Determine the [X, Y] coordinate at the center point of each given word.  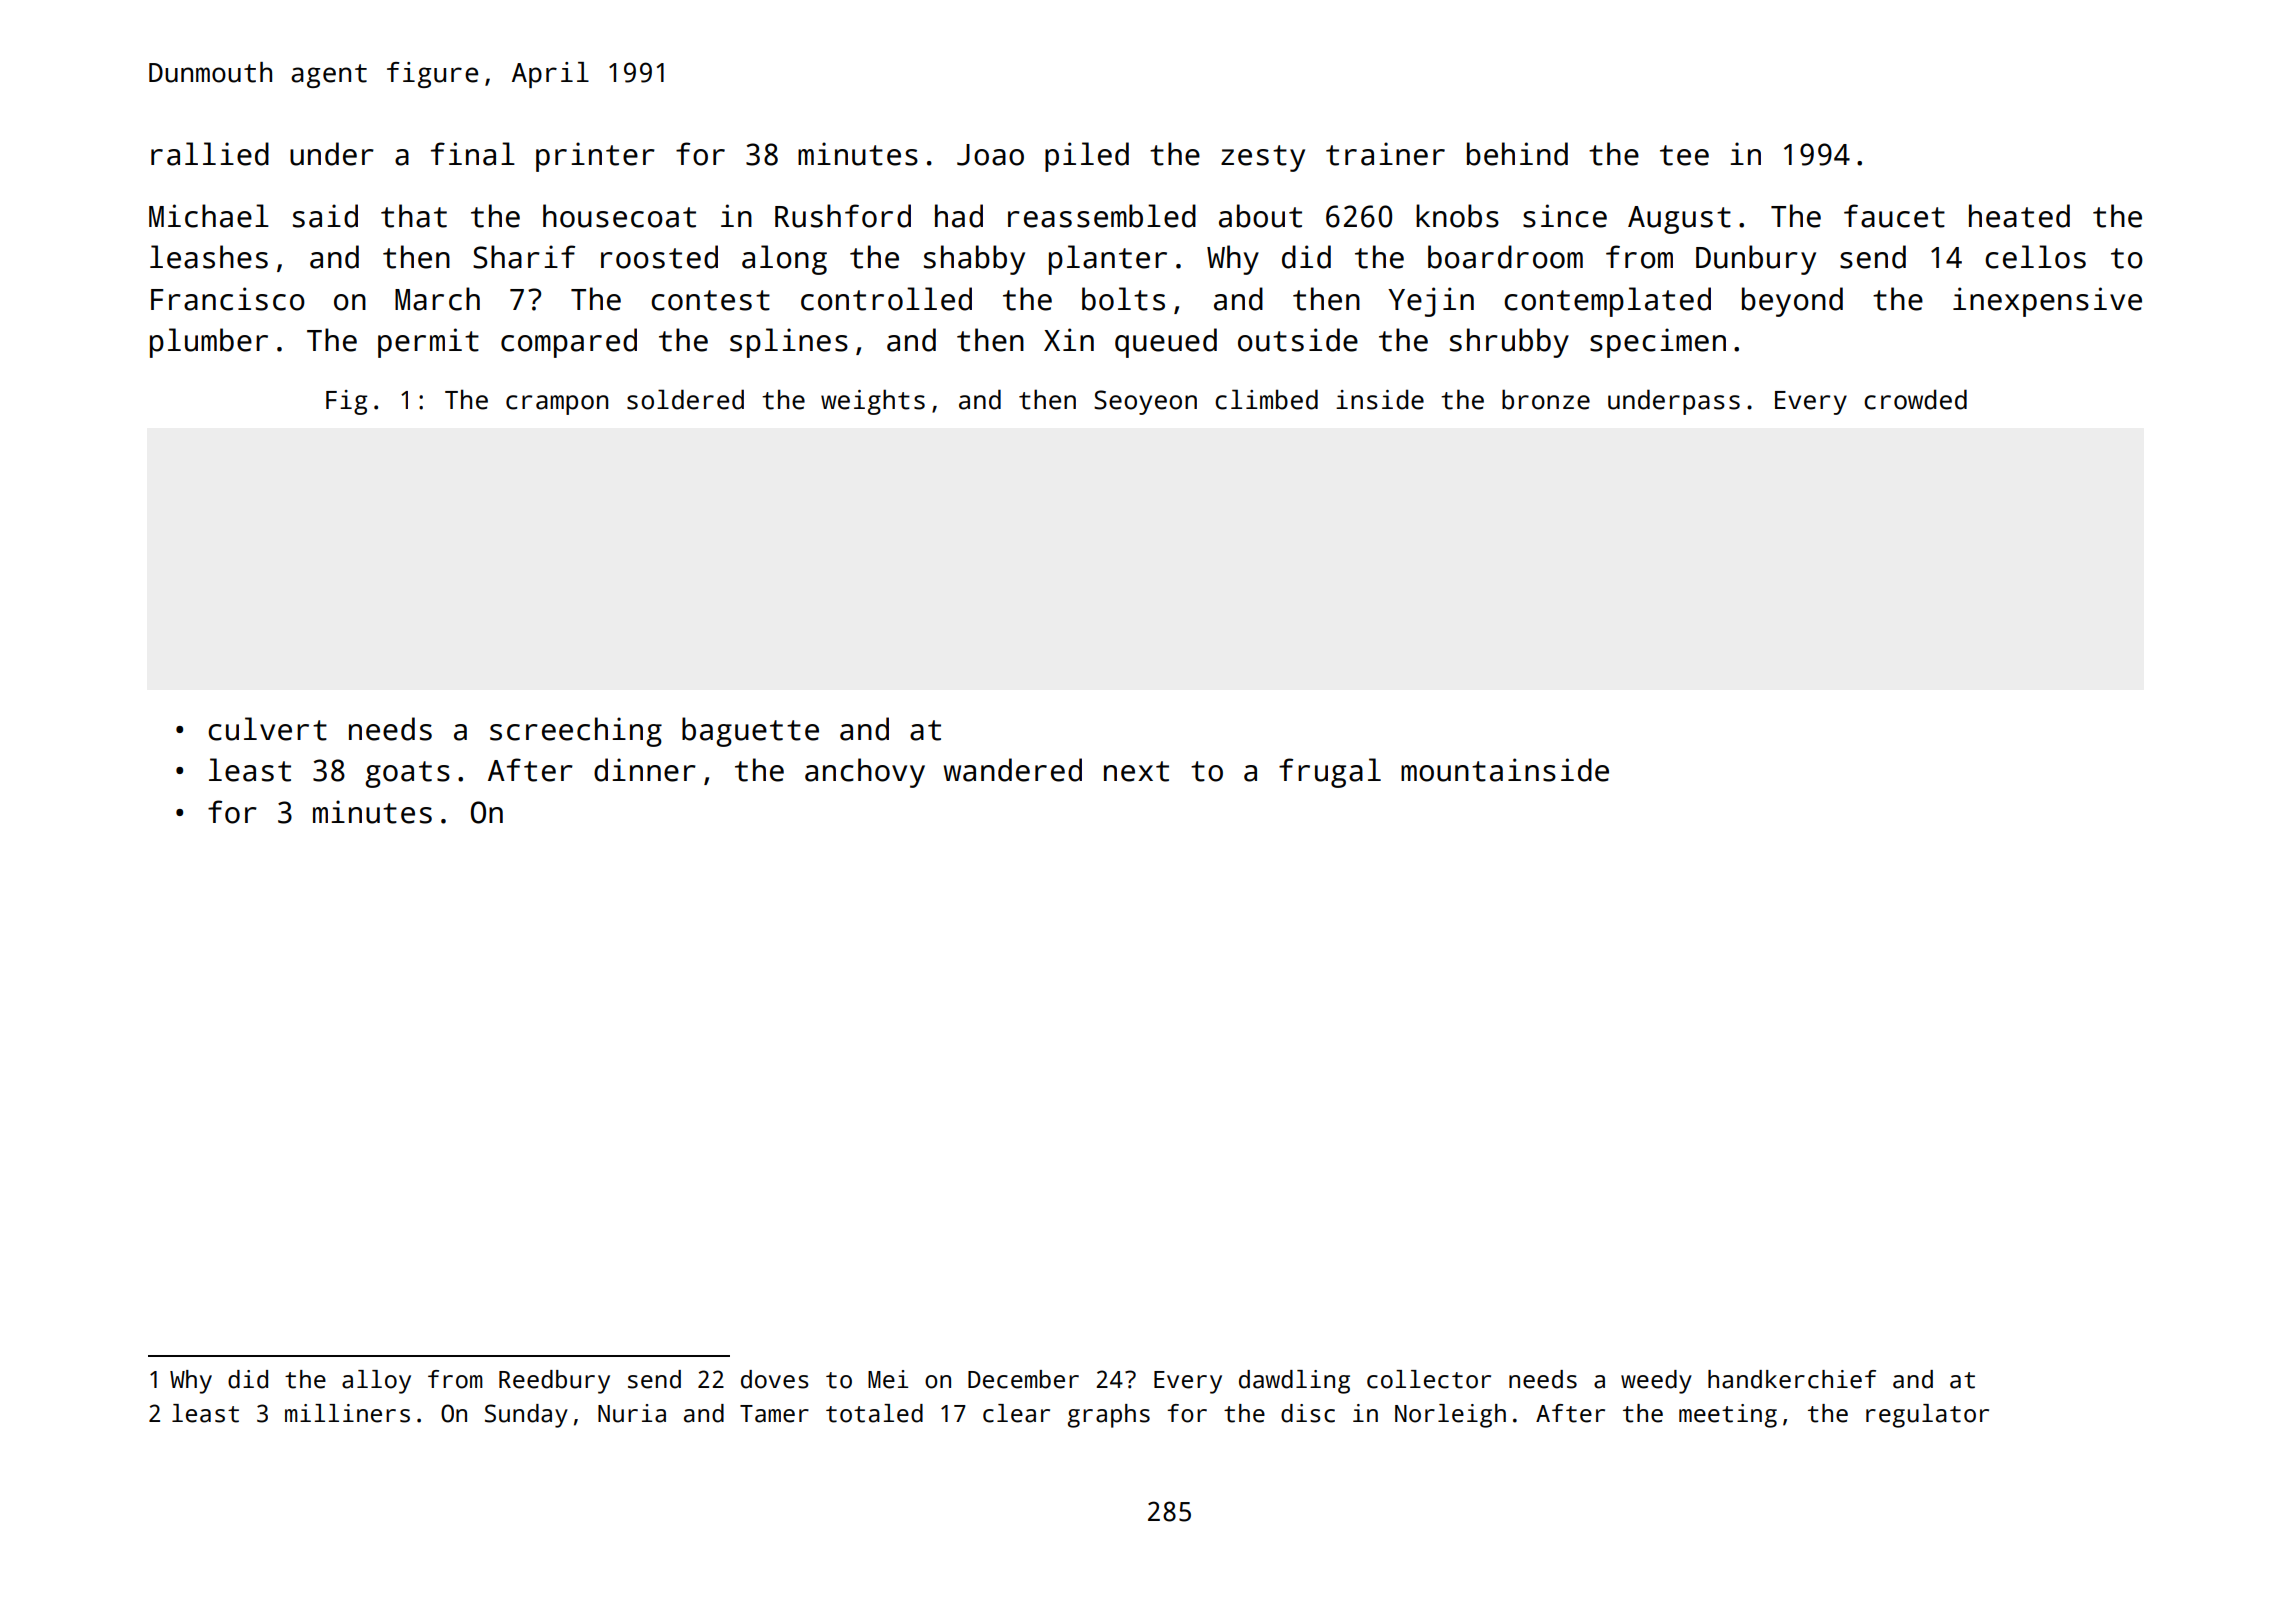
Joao [990, 155]
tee [1684, 155]
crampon [557, 405]
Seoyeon [1145, 402]
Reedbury [554, 1382]
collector [1429, 1379]
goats [407, 774]
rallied [210, 154]
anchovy [865, 773]
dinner [645, 770]
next [1136, 771]
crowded [1915, 399]
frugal [1330, 773]
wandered [1012, 770]
